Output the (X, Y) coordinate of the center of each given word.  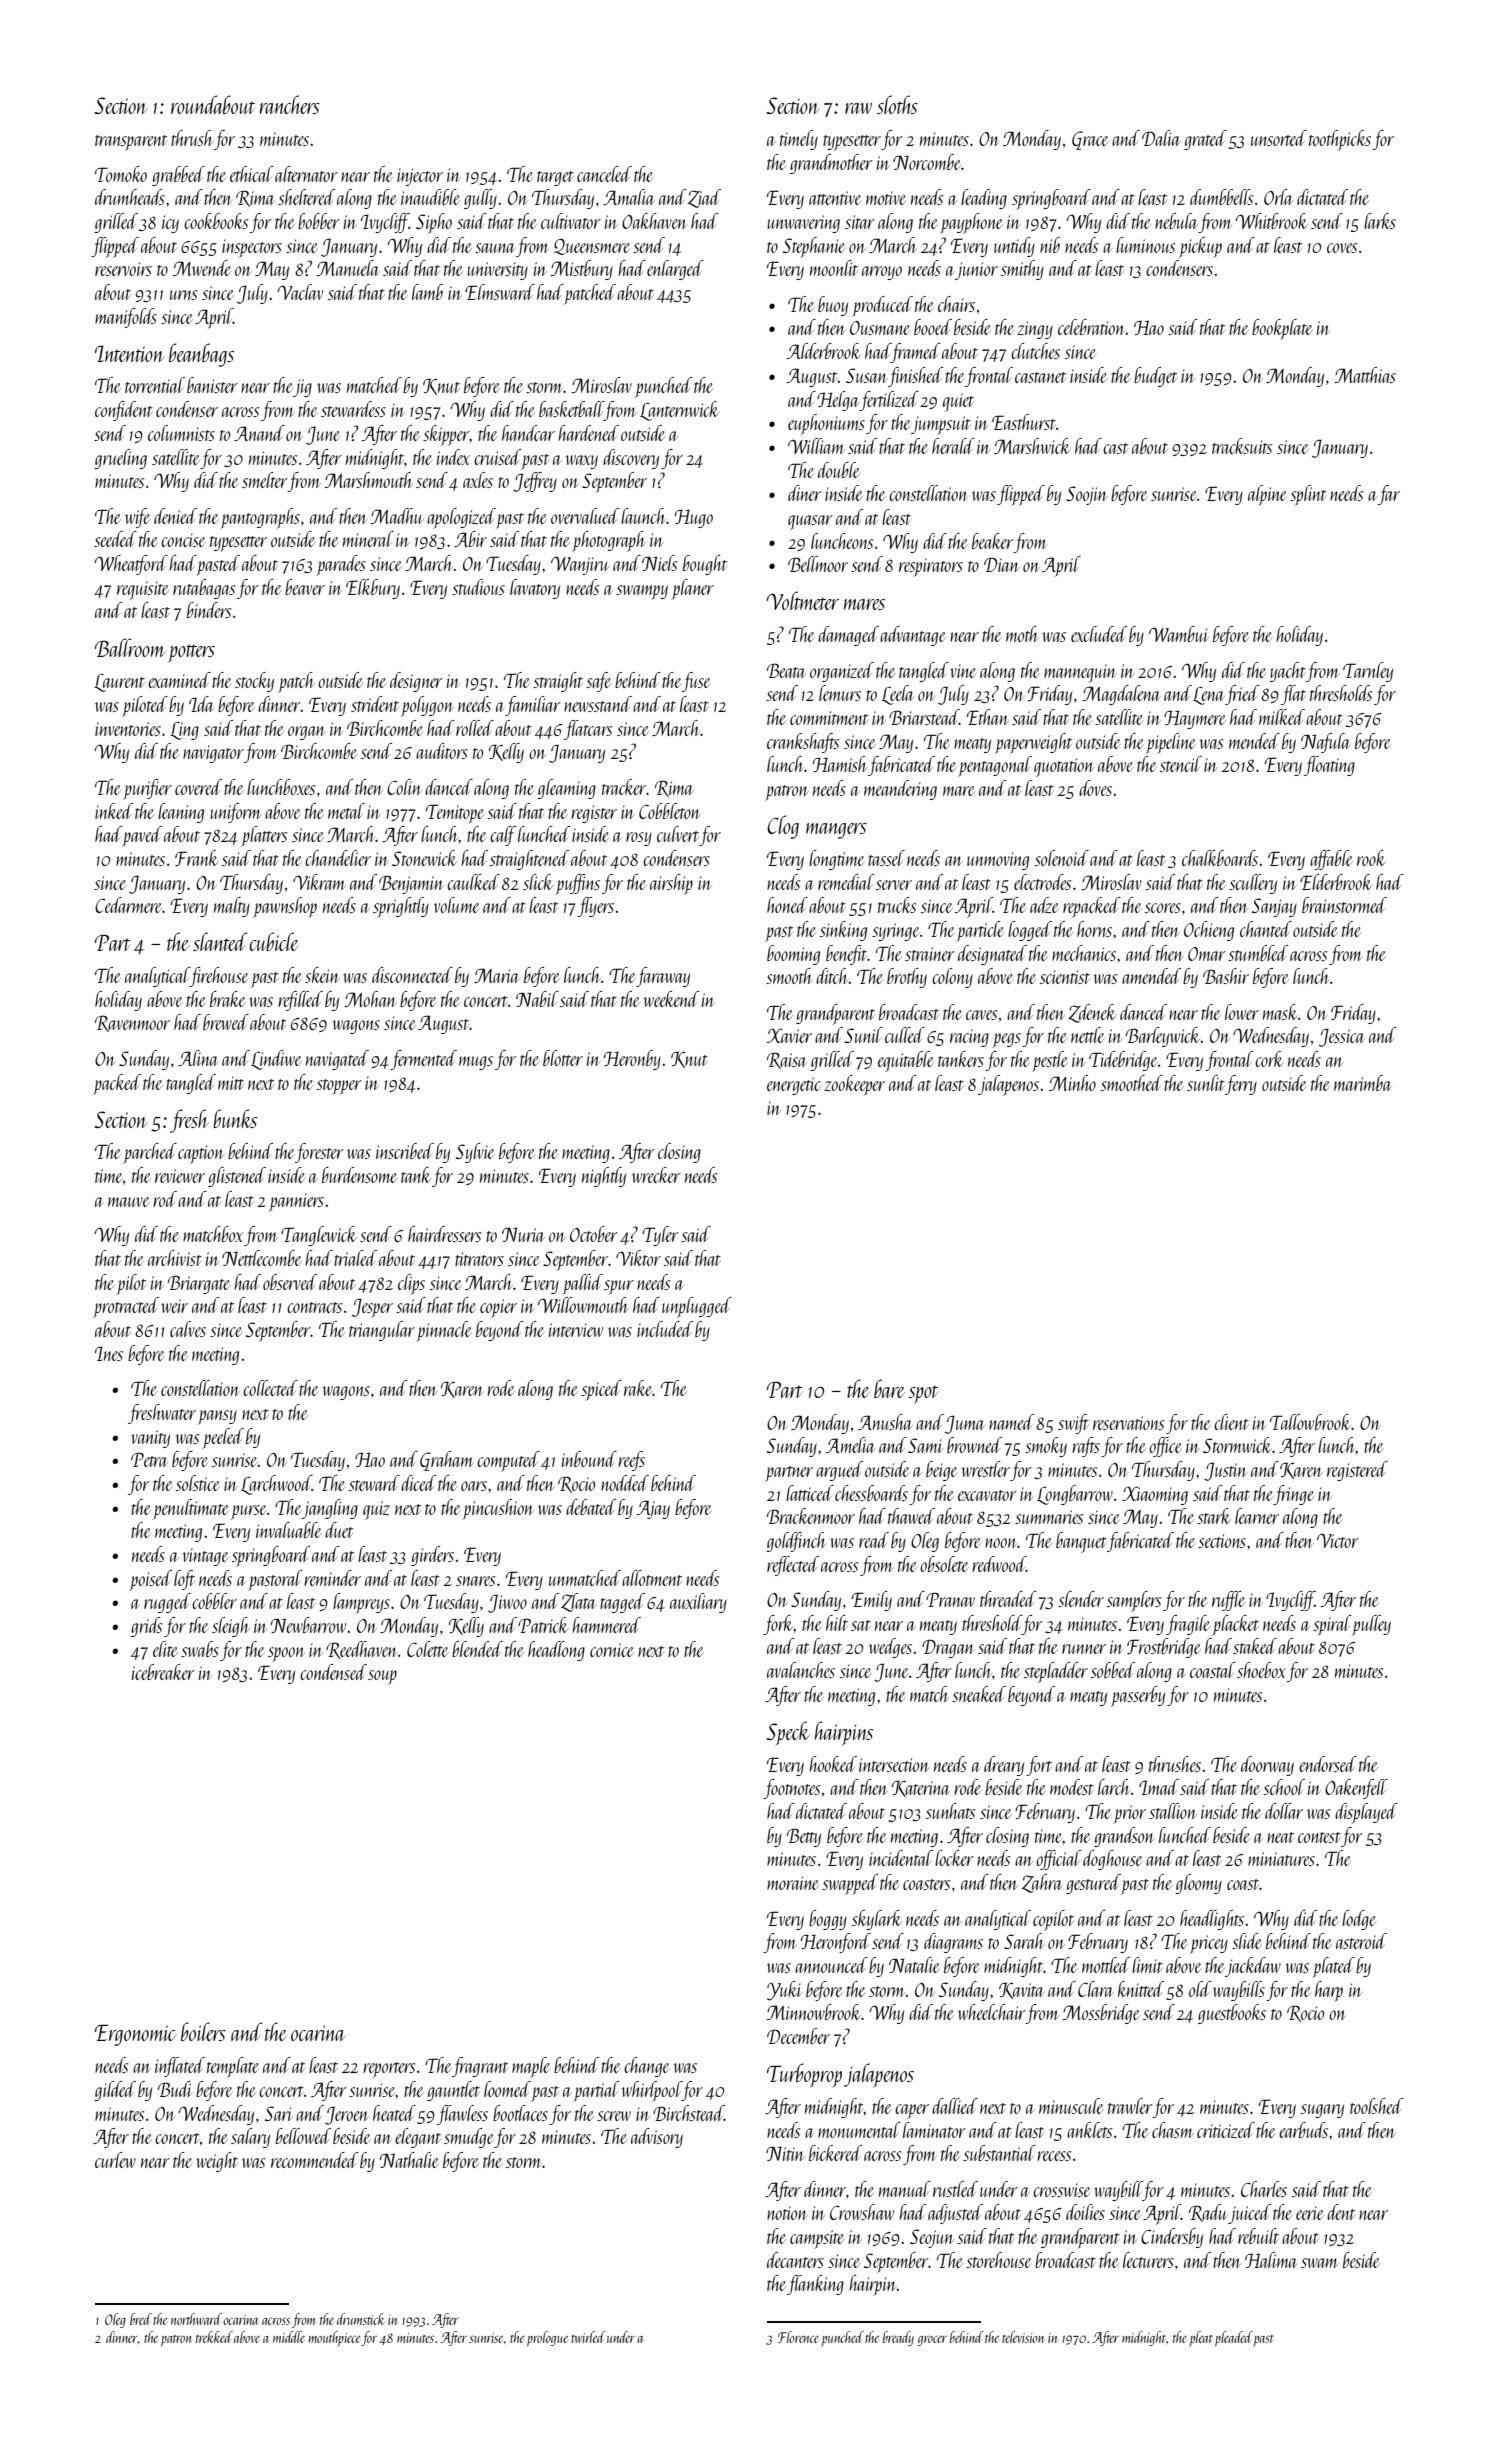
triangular (382, 1331)
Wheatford (131, 565)
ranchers (290, 104)
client (1231, 1422)
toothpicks (1340, 140)
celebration (1092, 327)
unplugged (697, 1307)
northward (196, 2319)
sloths (897, 104)
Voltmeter (802, 600)
